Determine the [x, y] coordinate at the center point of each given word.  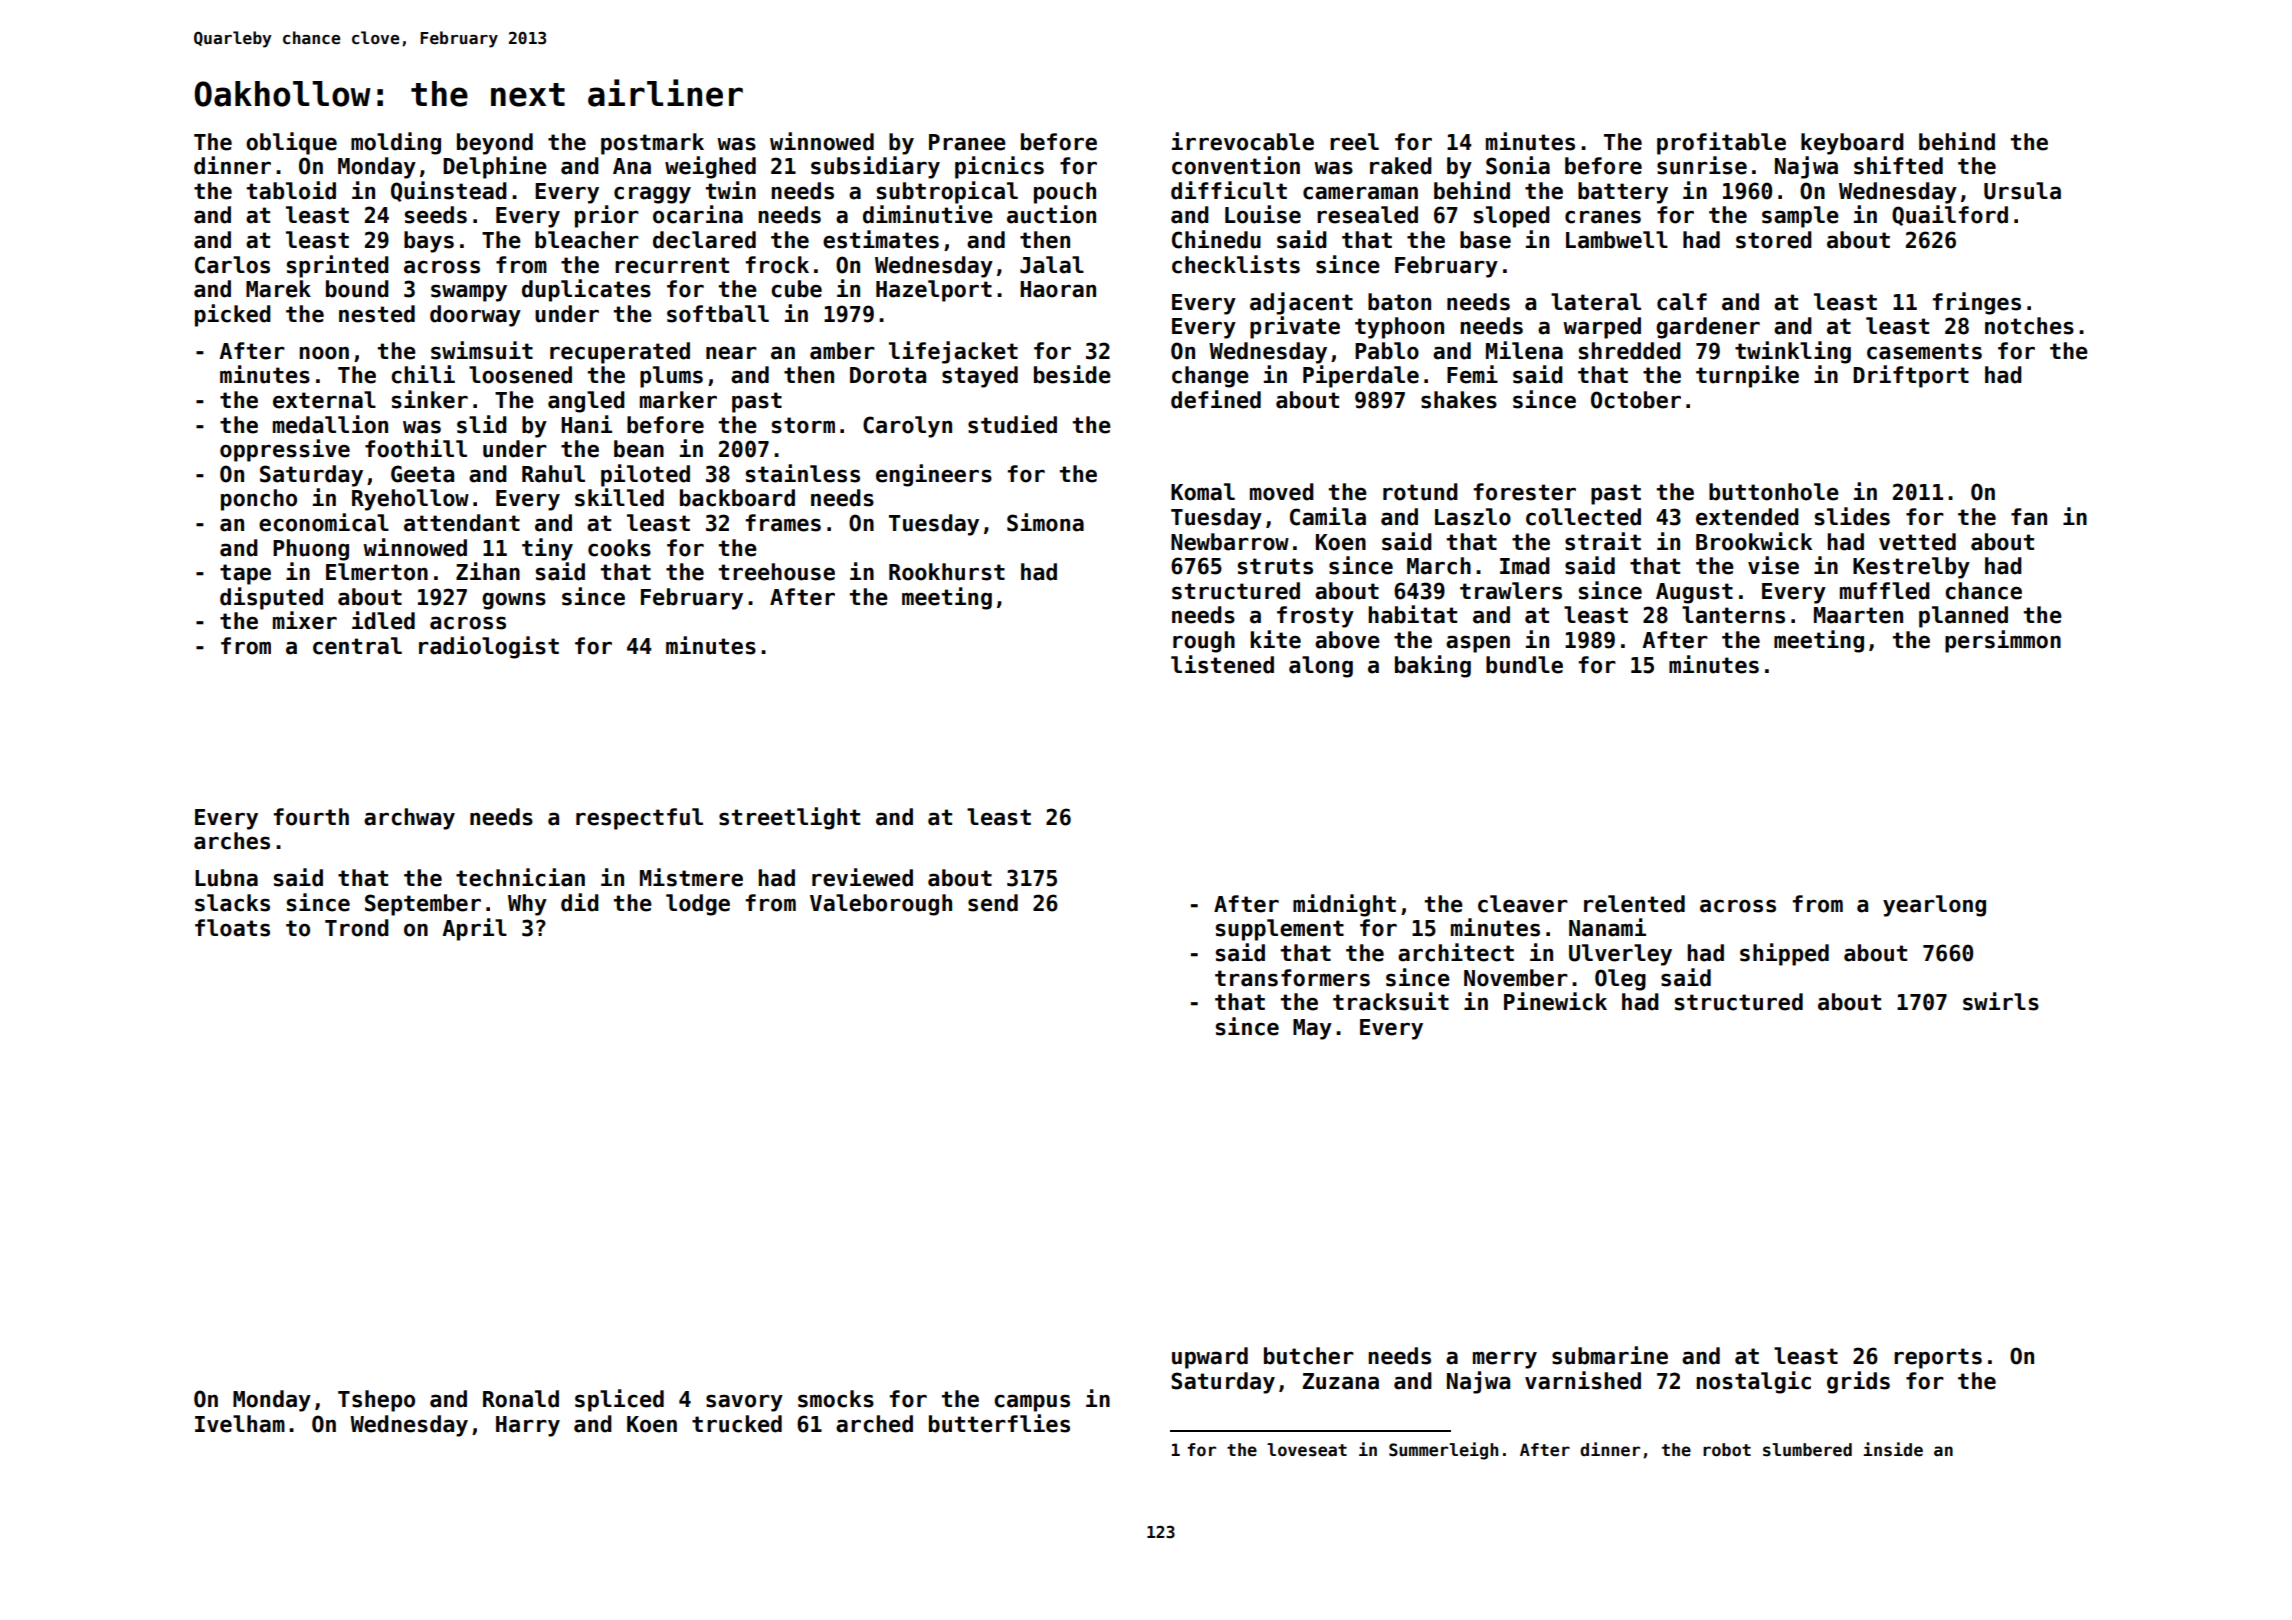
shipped [1784, 954]
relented [1634, 904]
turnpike [1747, 376]
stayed [980, 377]
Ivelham [240, 1424]
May [1312, 1029]
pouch [1065, 193]
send [993, 903]
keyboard [1852, 144]
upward [1210, 1358]
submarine [1610, 1355]
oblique [291, 143]
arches [232, 841]
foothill [416, 448]
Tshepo [376, 1401]
